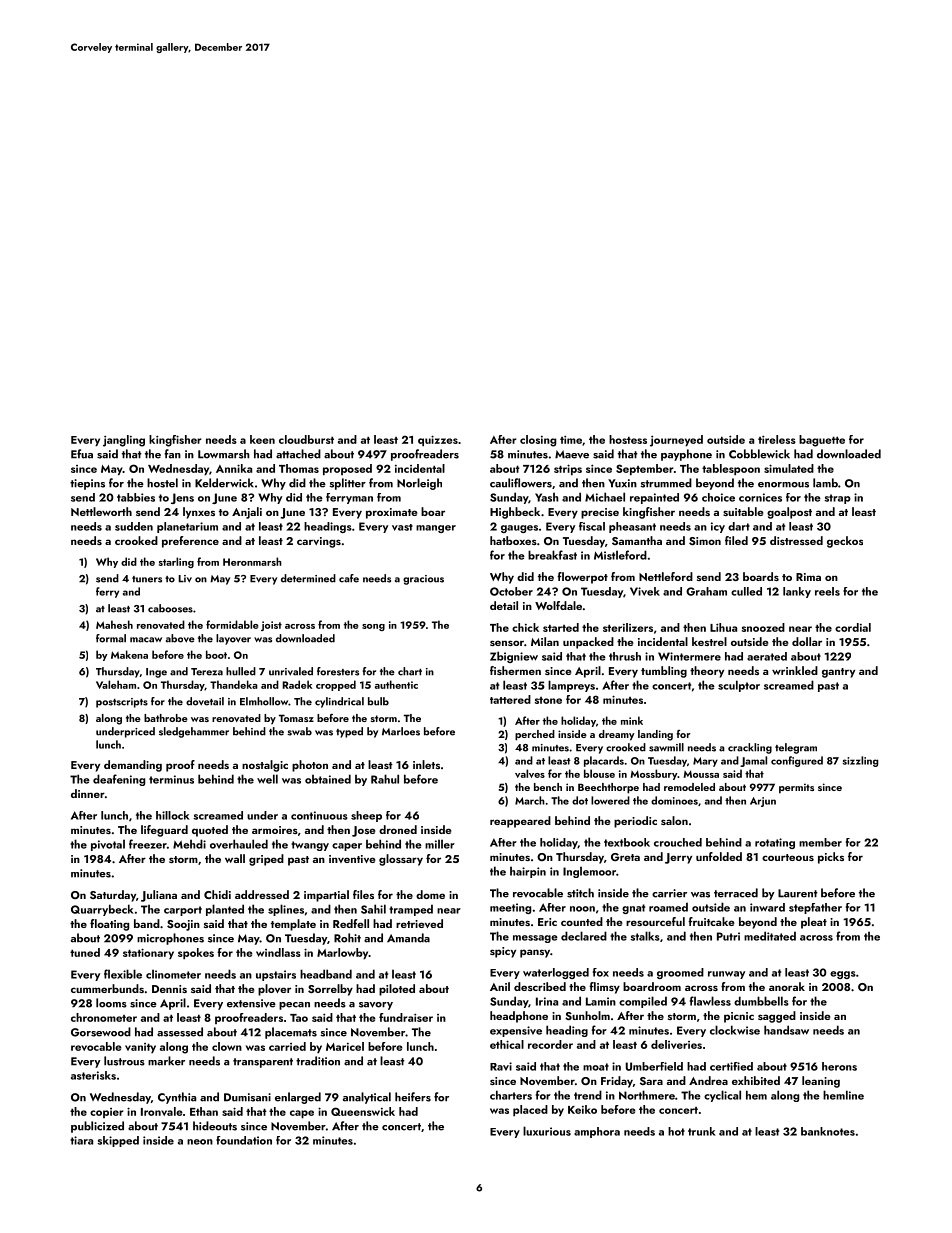  I want to click on skipped, so click(118, 1141).
